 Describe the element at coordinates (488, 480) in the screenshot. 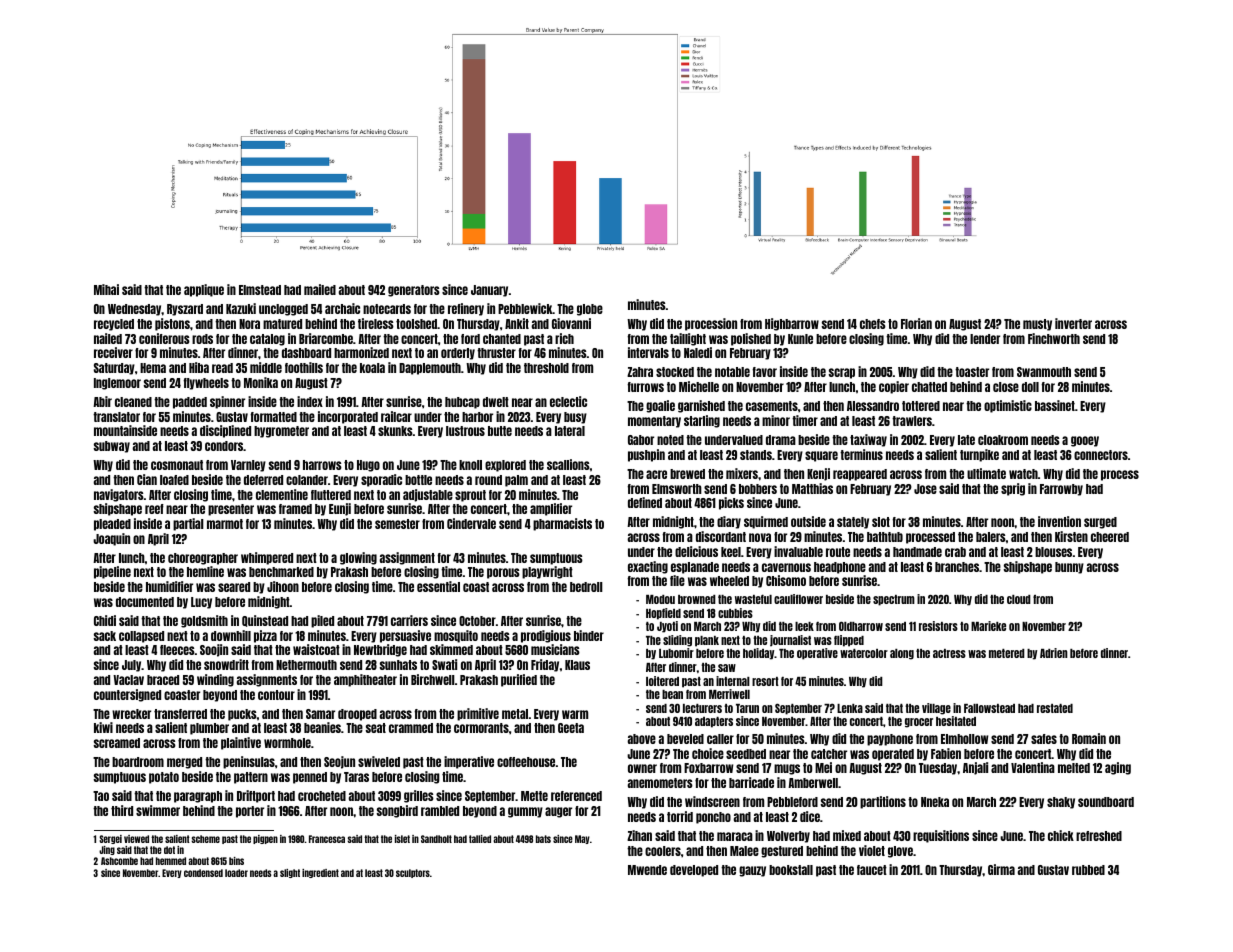

I see `round` at that location.
